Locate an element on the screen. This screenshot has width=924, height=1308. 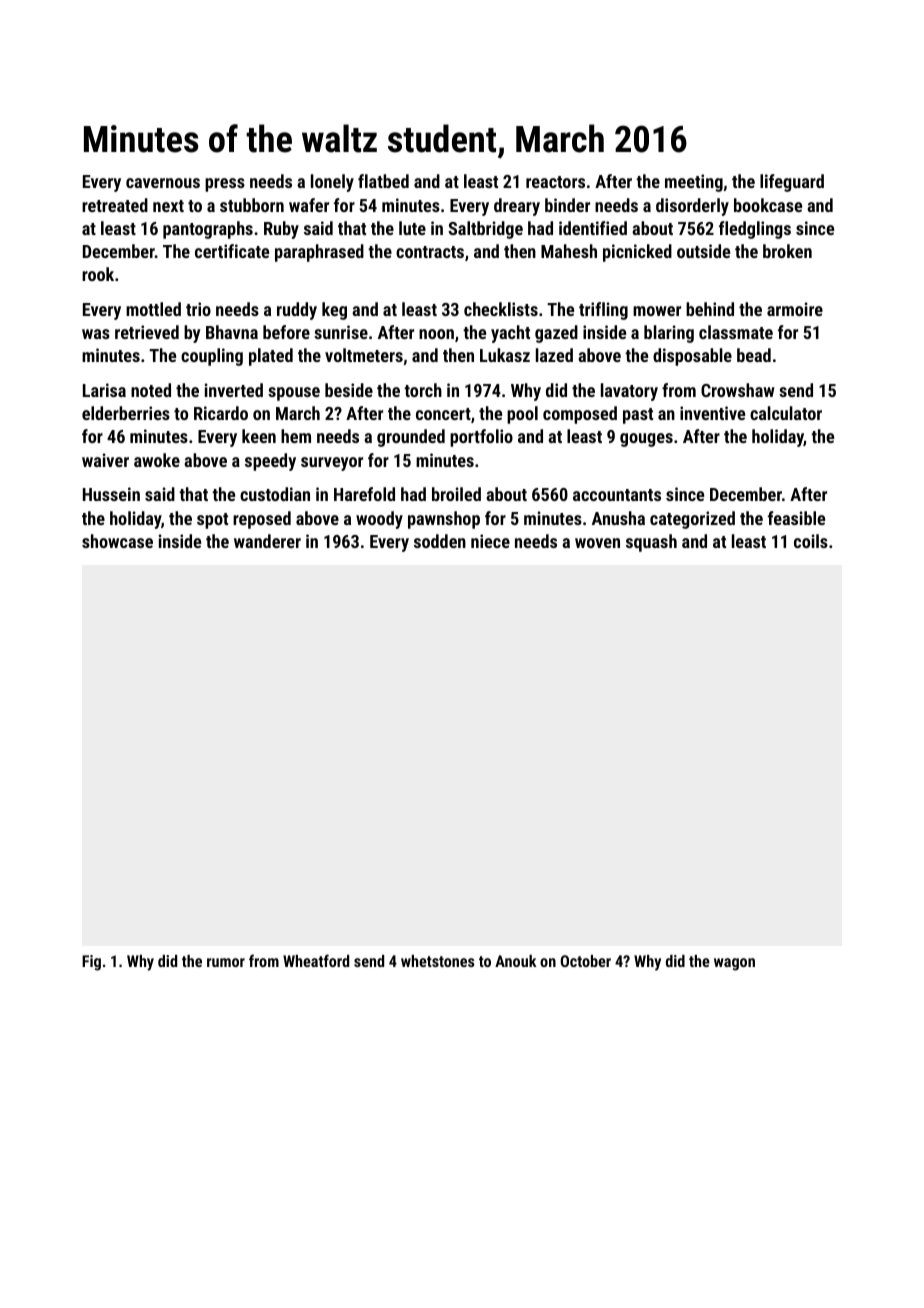
October is located at coordinates (585, 961).
